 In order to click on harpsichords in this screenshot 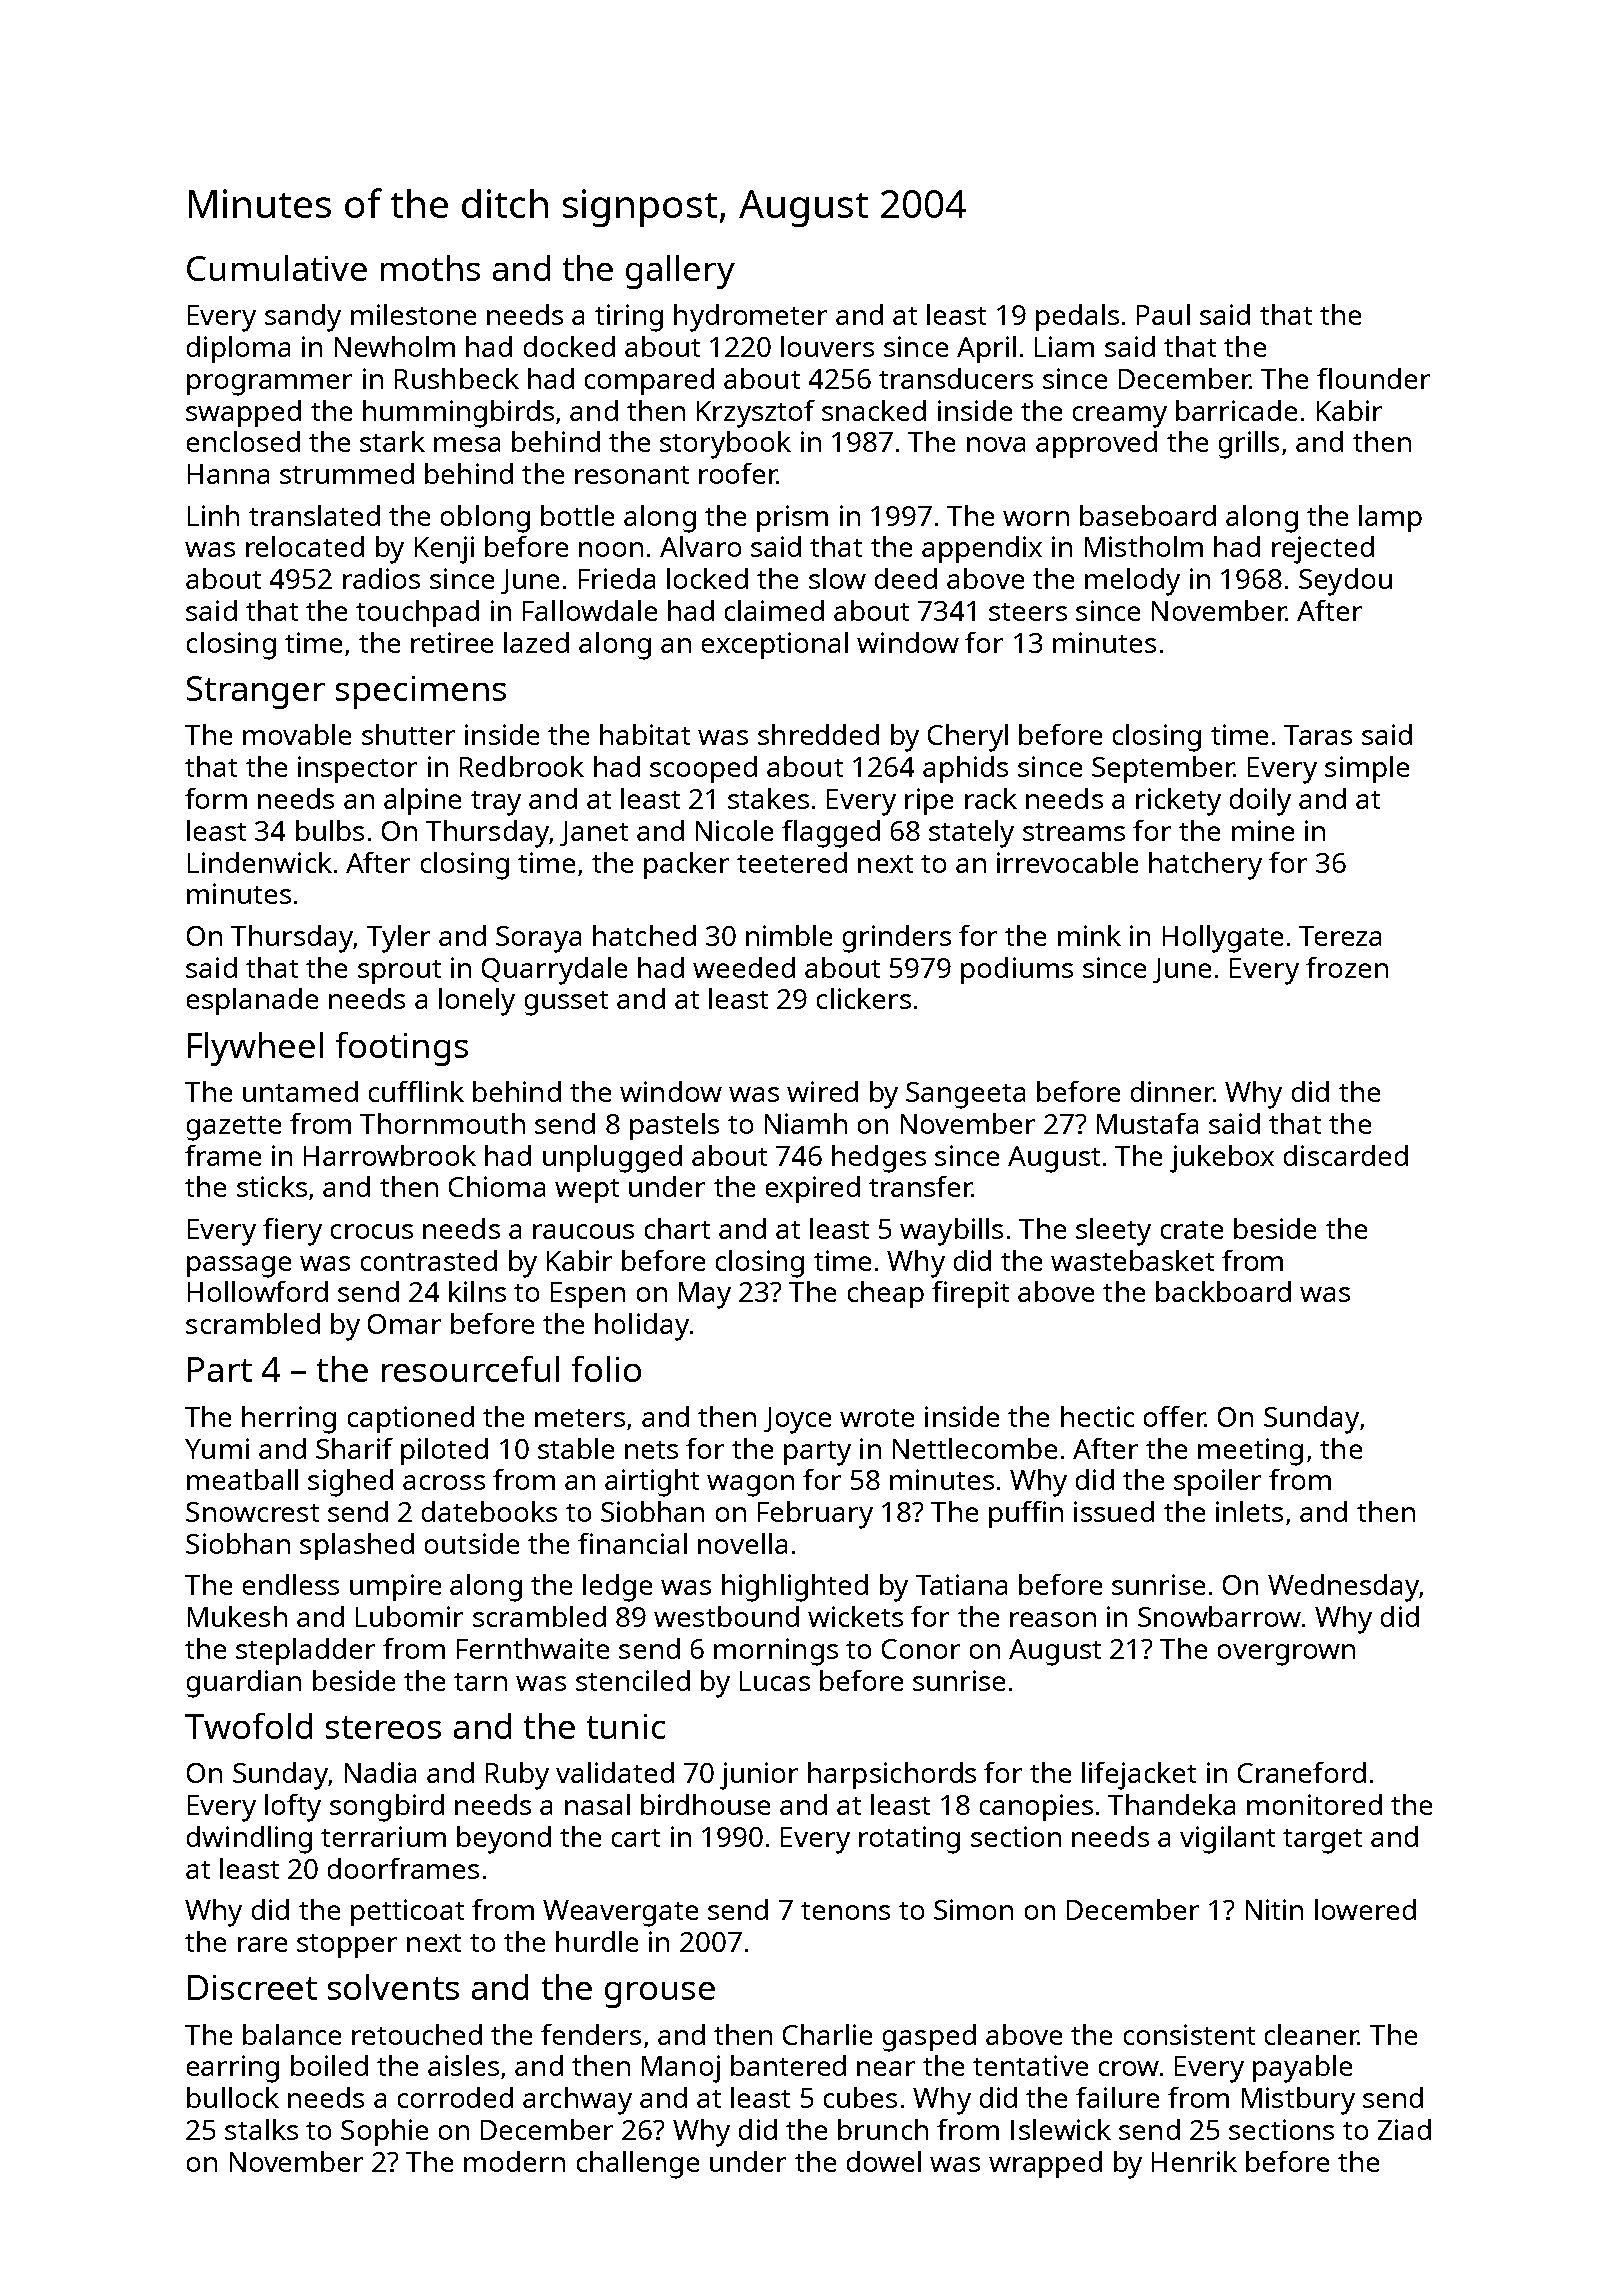, I will do `click(892, 1775)`.
